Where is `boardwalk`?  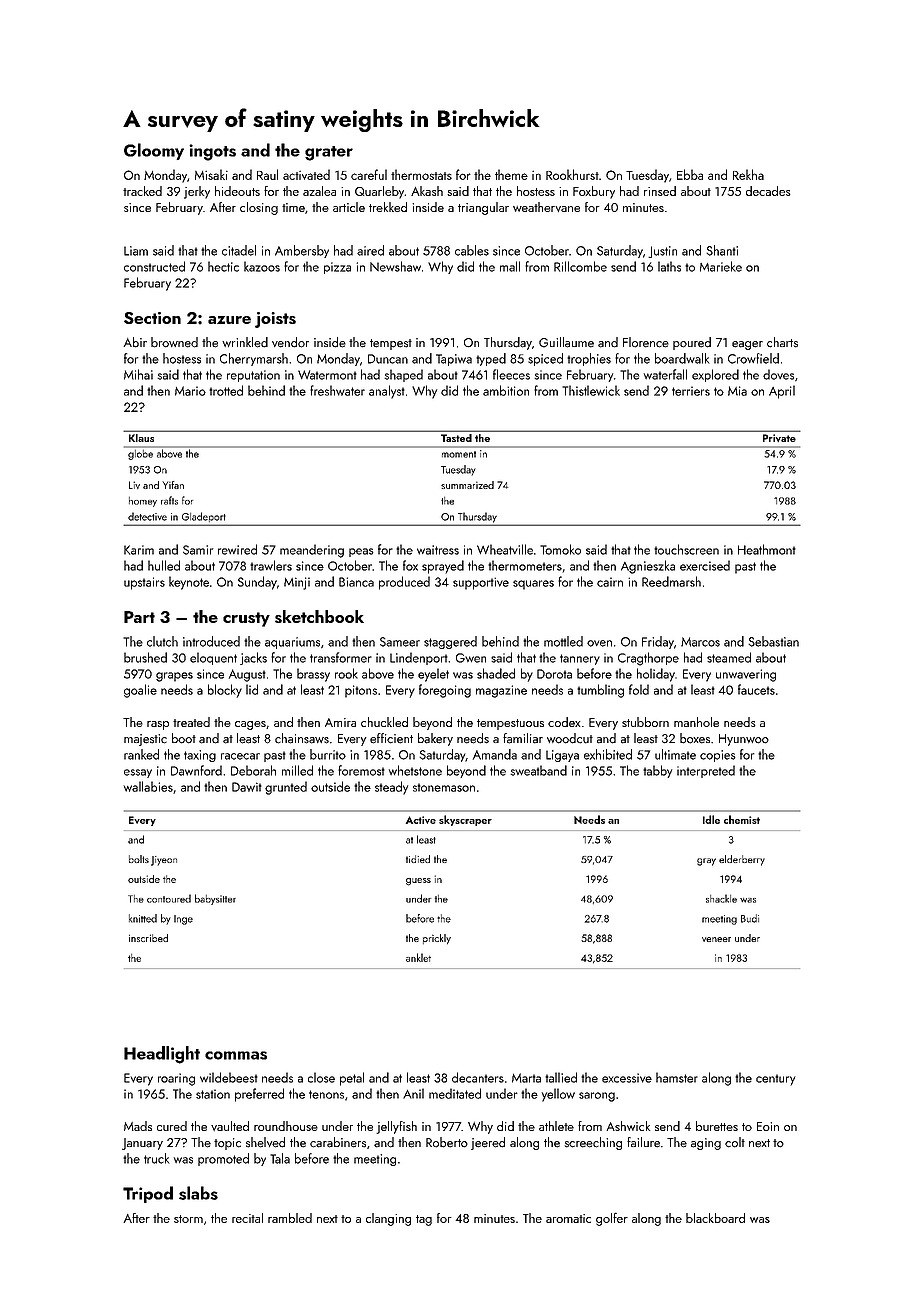 boardwalk is located at coordinates (682, 358).
